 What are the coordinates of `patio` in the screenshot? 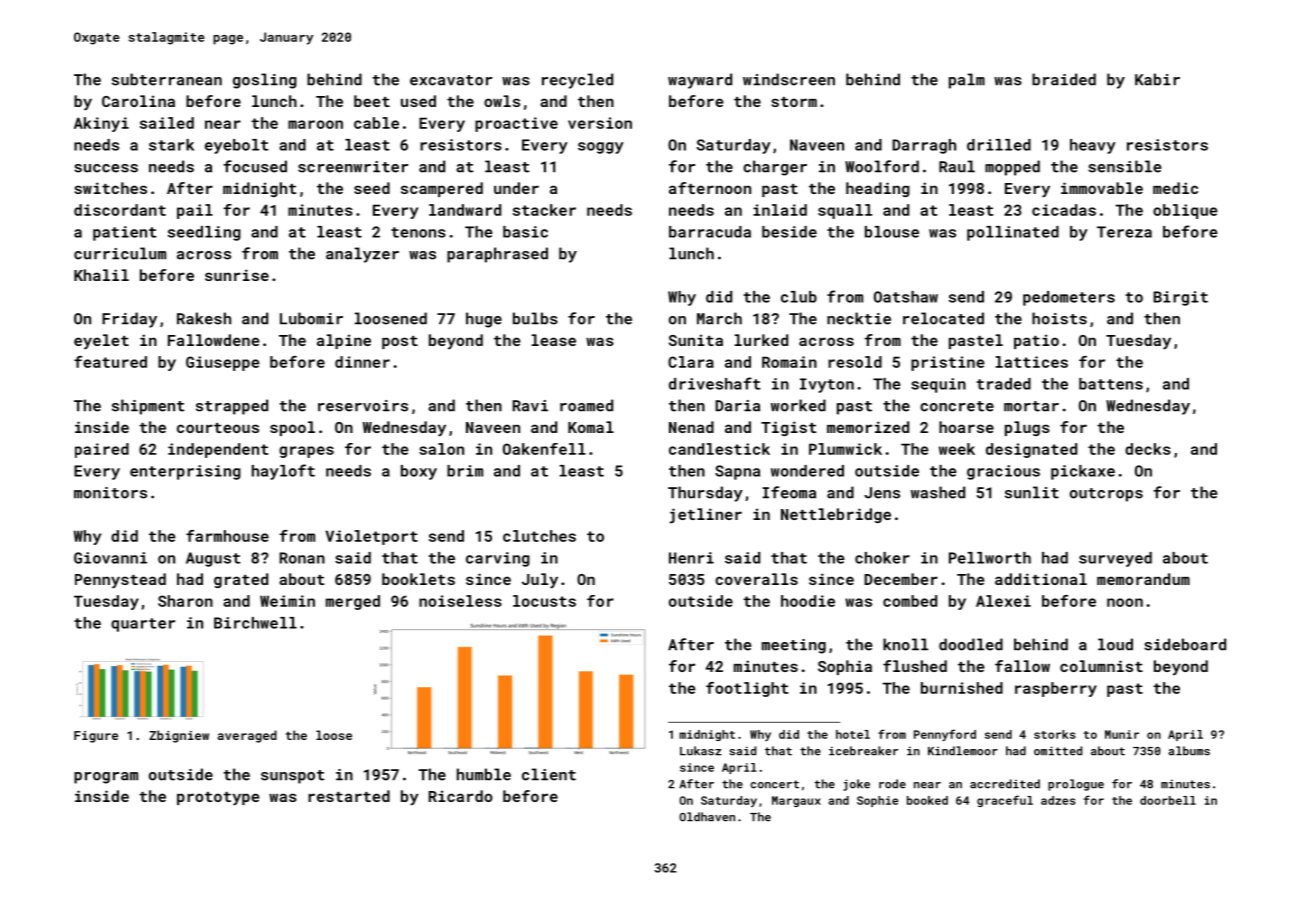 It's located at (1036, 341).
